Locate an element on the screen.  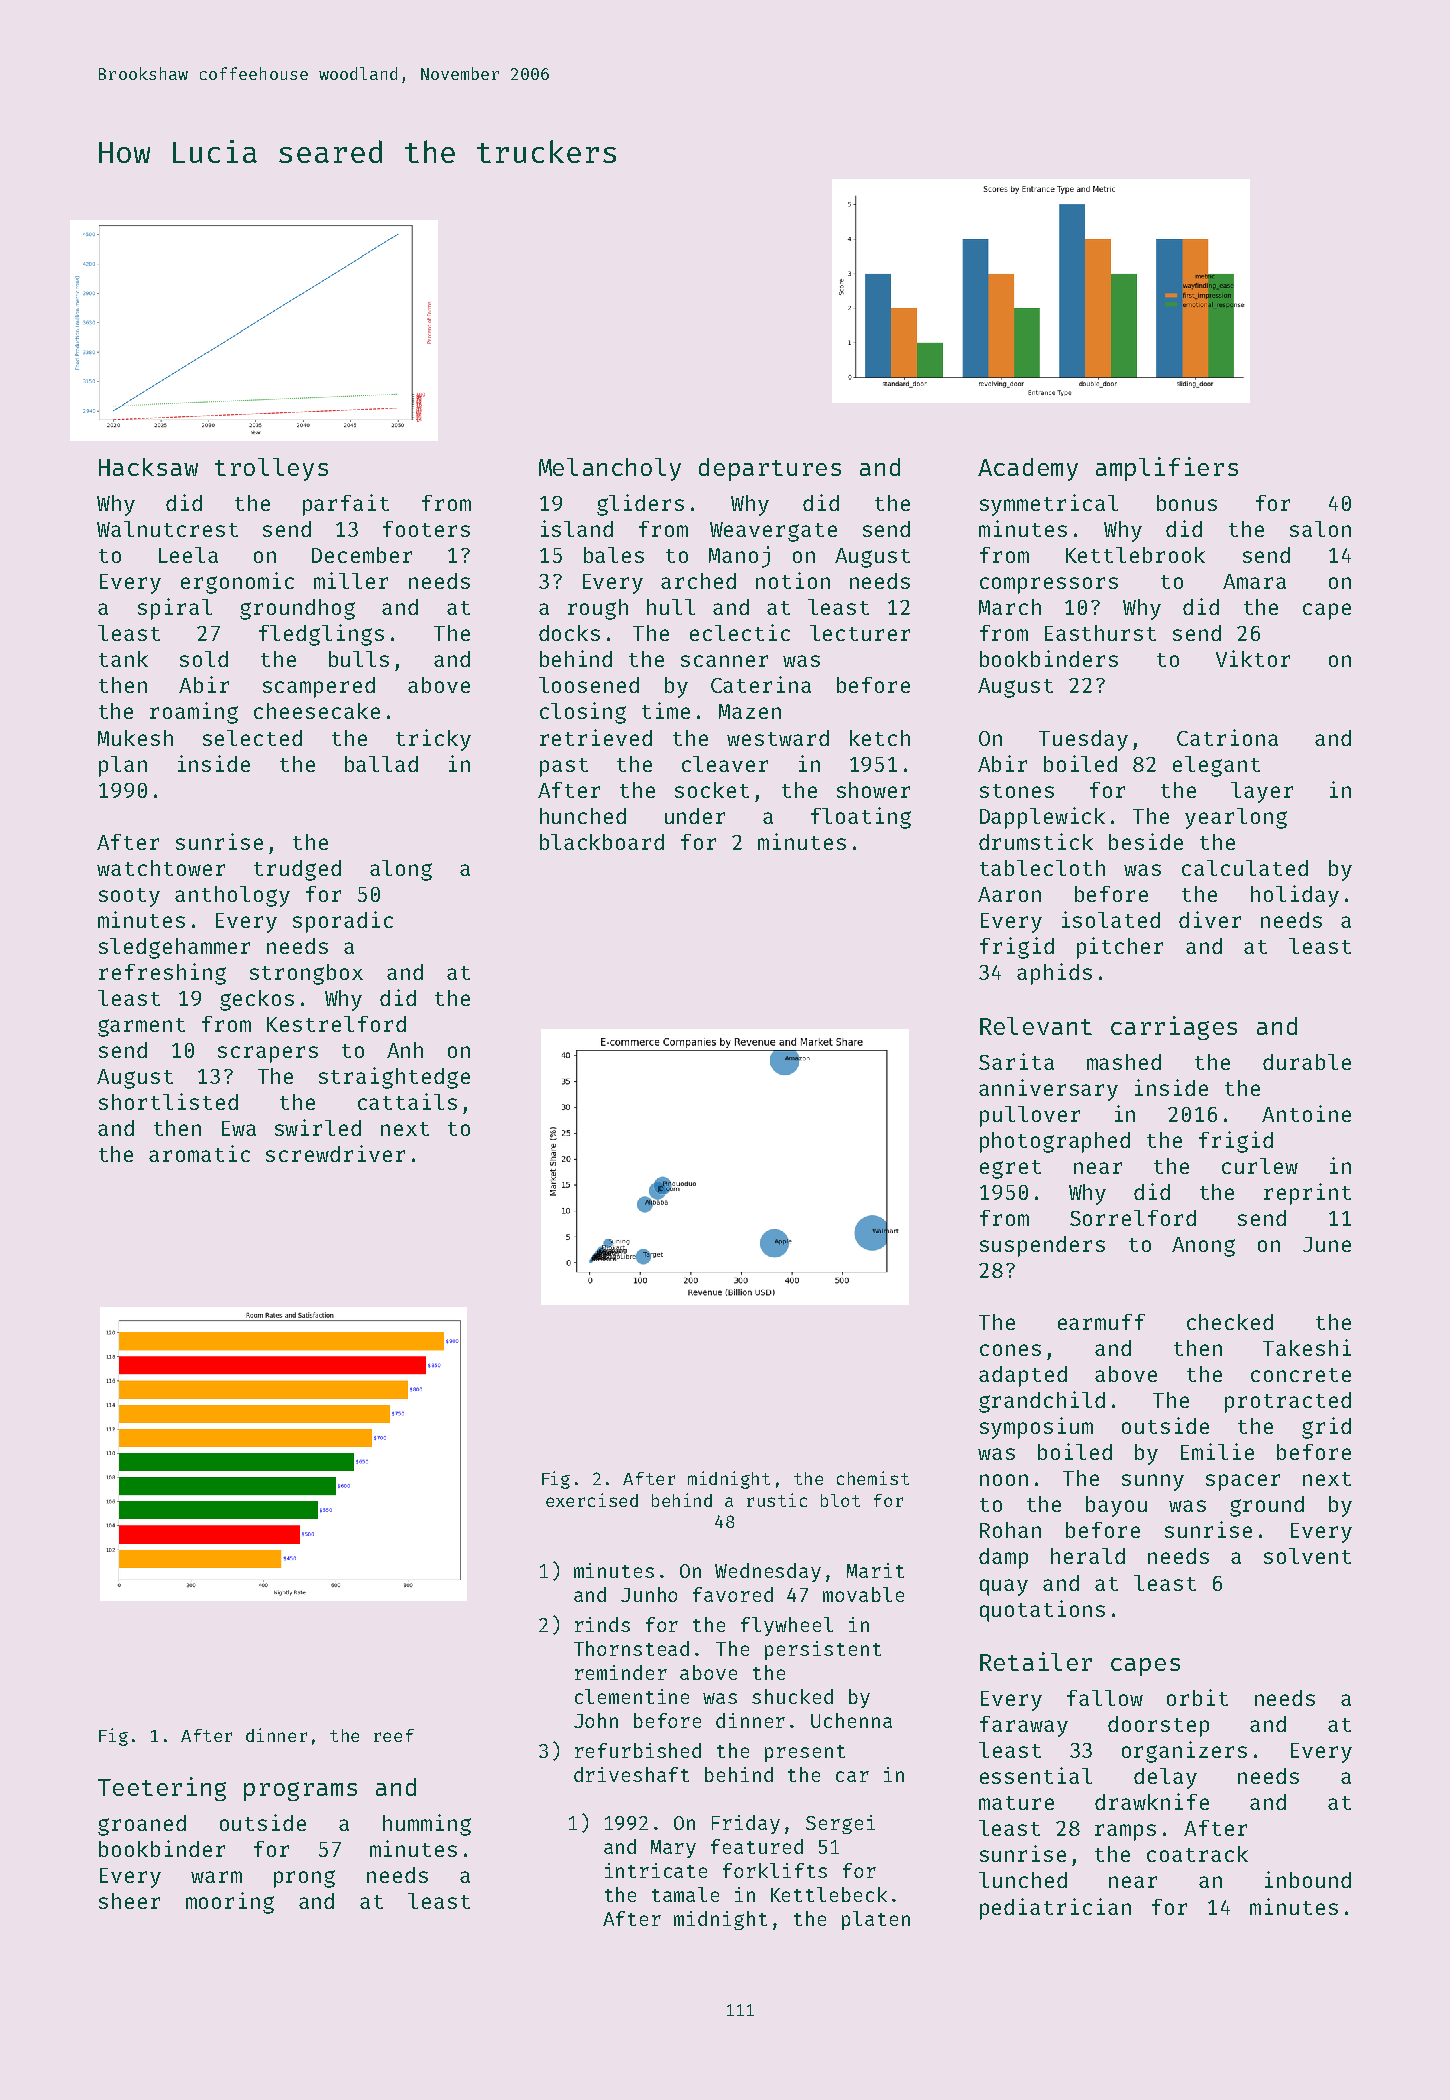
tricky is located at coordinates (433, 740).
